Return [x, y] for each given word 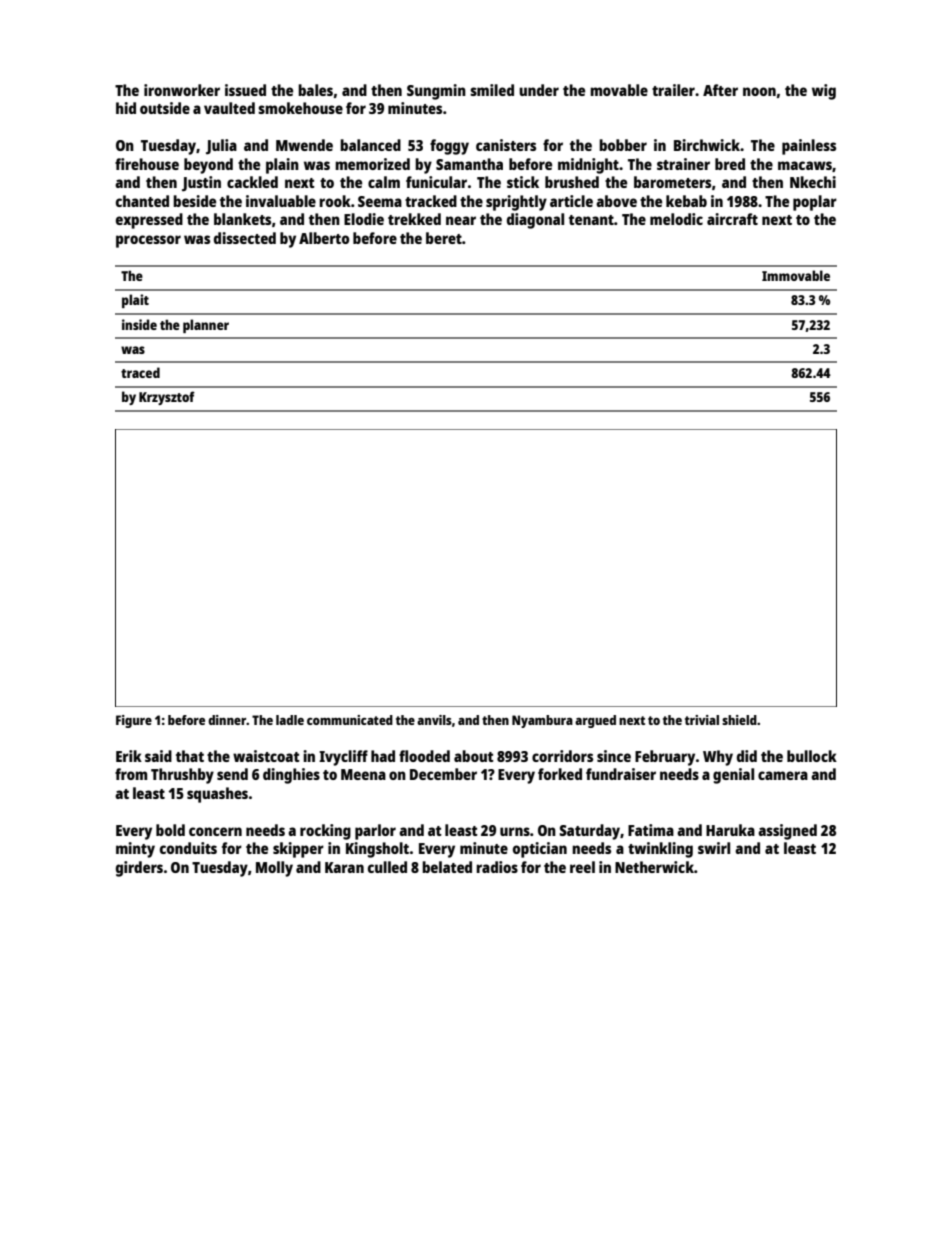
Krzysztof [167, 398]
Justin [201, 184]
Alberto [324, 238]
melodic [676, 219]
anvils [434, 720]
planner [206, 326]
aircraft [732, 219]
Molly [274, 869]
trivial [702, 720]
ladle [290, 720]
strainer [683, 164]
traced [140, 372]
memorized [372, 164]
